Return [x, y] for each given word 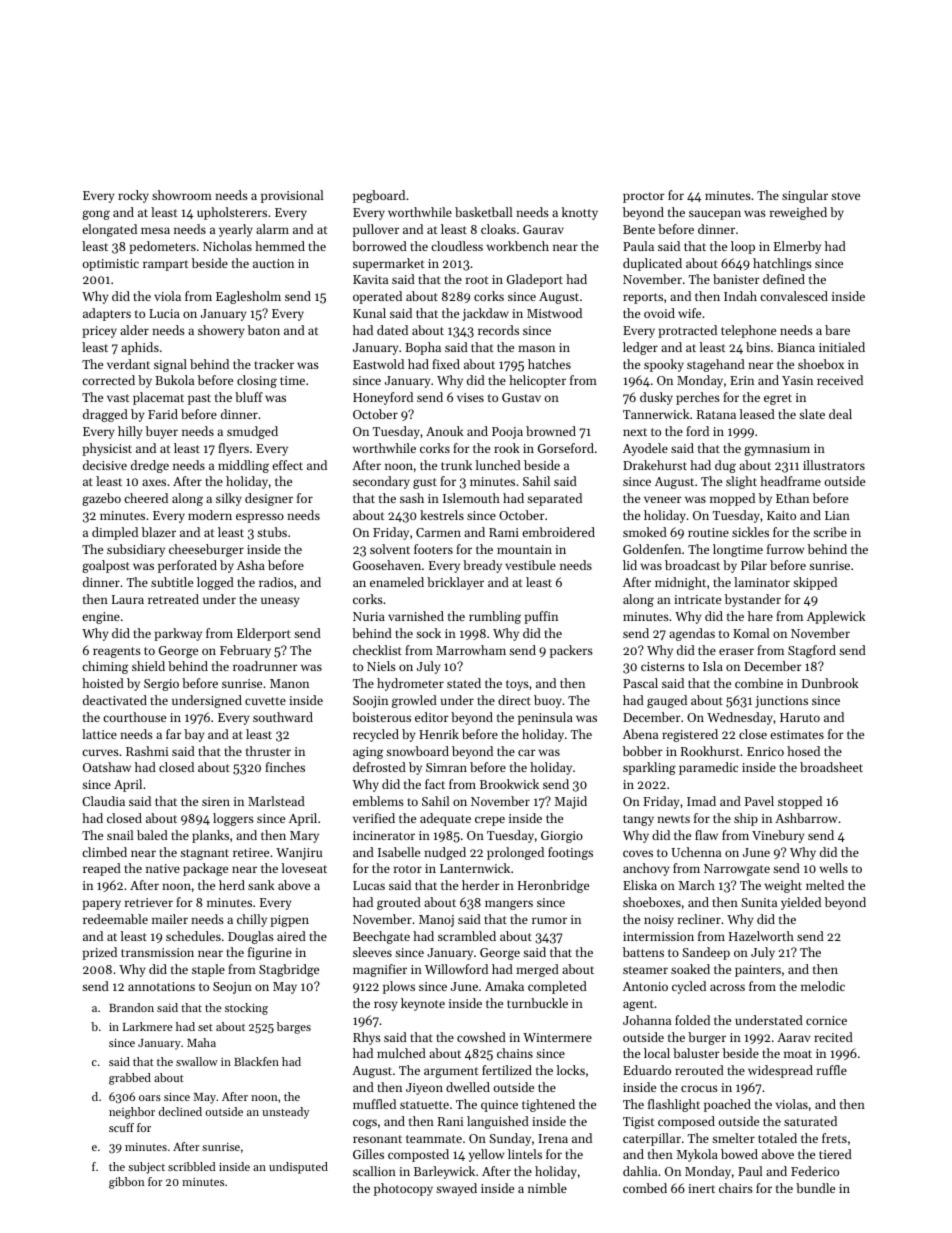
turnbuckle [537, 1003]
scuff [121, 1127]
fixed [446, 364]
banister [736, 279]
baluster [696, 1053]
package [205, 869]
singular [805, 196]
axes [154, 482]
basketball [484, 212]
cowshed [481, 1037]
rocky [133, 196]
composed [686, 1122]
